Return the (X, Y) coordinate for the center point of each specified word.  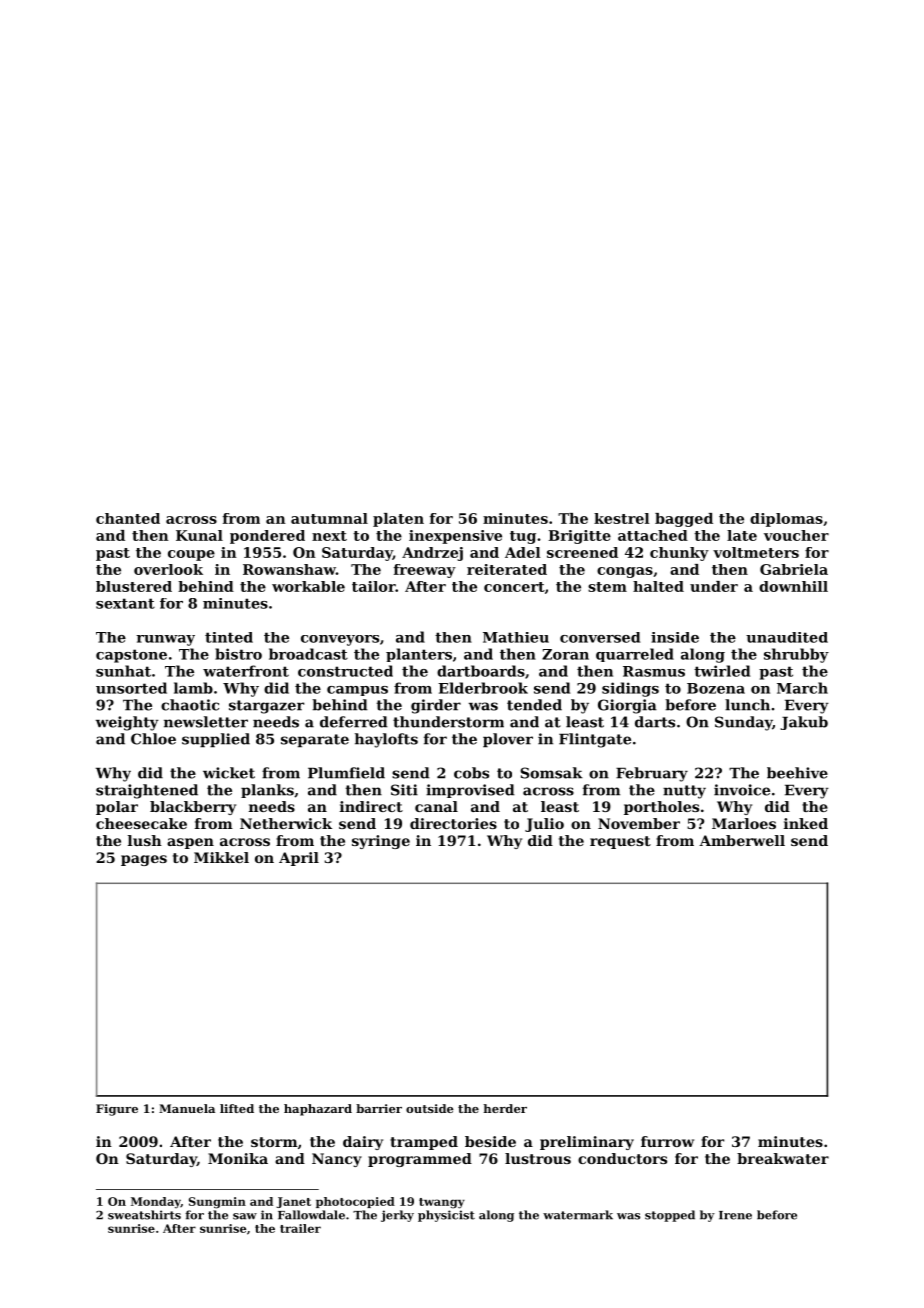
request (620, 842)
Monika (238, 1158)
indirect (371, 806)
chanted (128, 518)
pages (144, 860)
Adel (523, 552)
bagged (684, 520)
